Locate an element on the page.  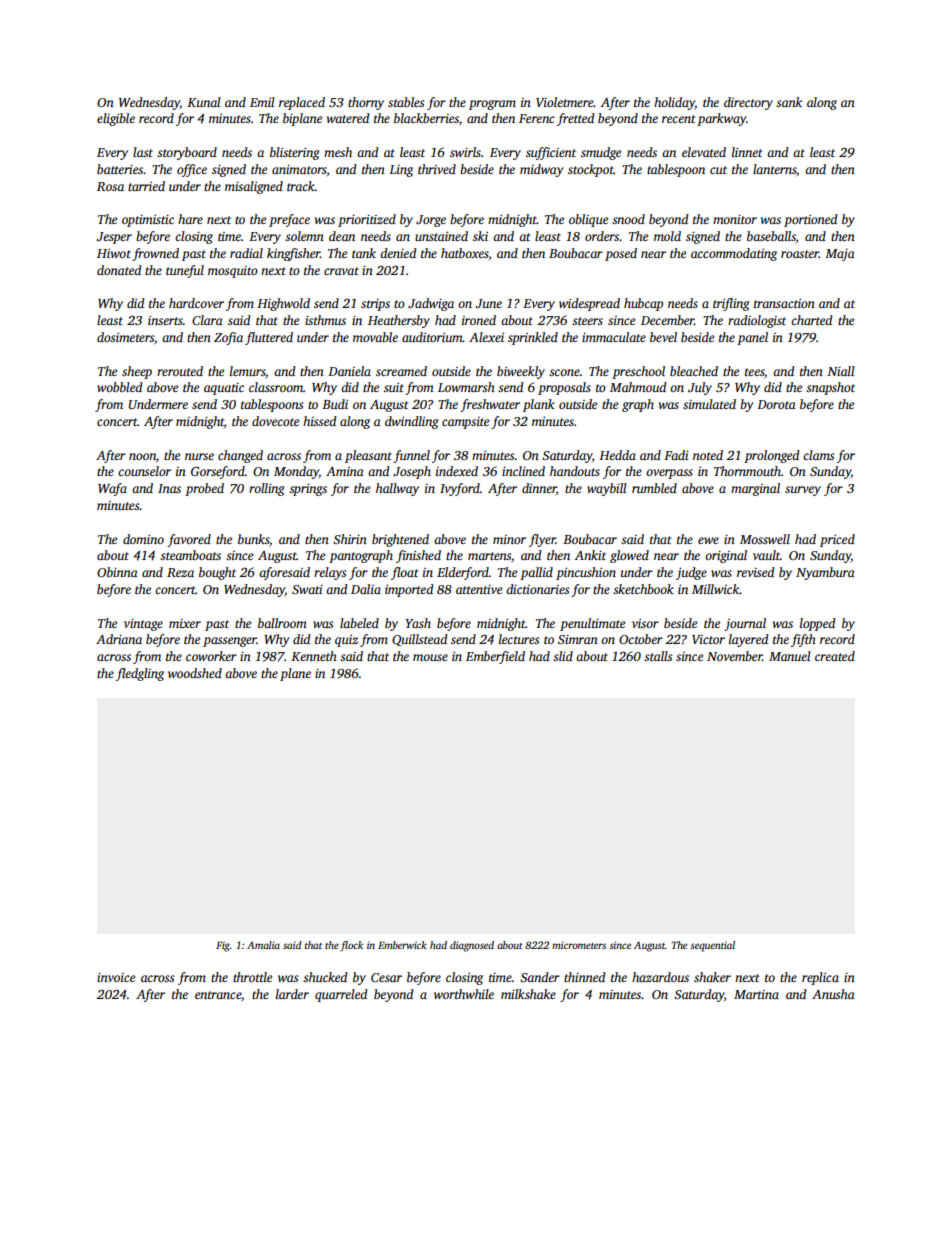
Fig is located at coordinates (223, 946).
